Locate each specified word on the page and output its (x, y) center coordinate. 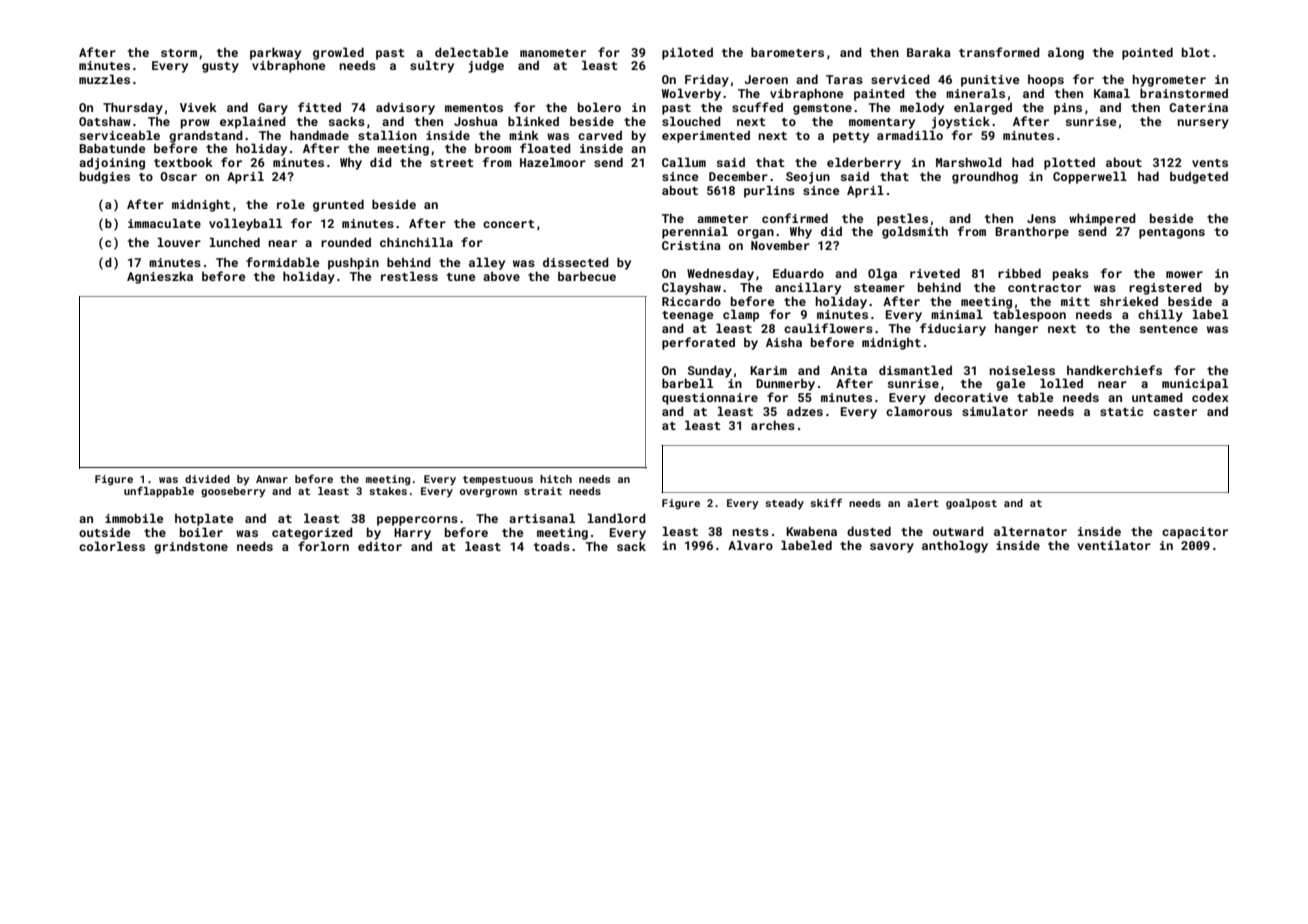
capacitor (1195, 533)
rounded (346, 242)
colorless (112, 546)
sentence (1169, 329)
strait (543, 491)
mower (1184, 274)
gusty (220, 67)
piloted (687, 53)
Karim (768, 370)
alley (487, 263)
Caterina (1198, 107)
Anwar (272, 479)
